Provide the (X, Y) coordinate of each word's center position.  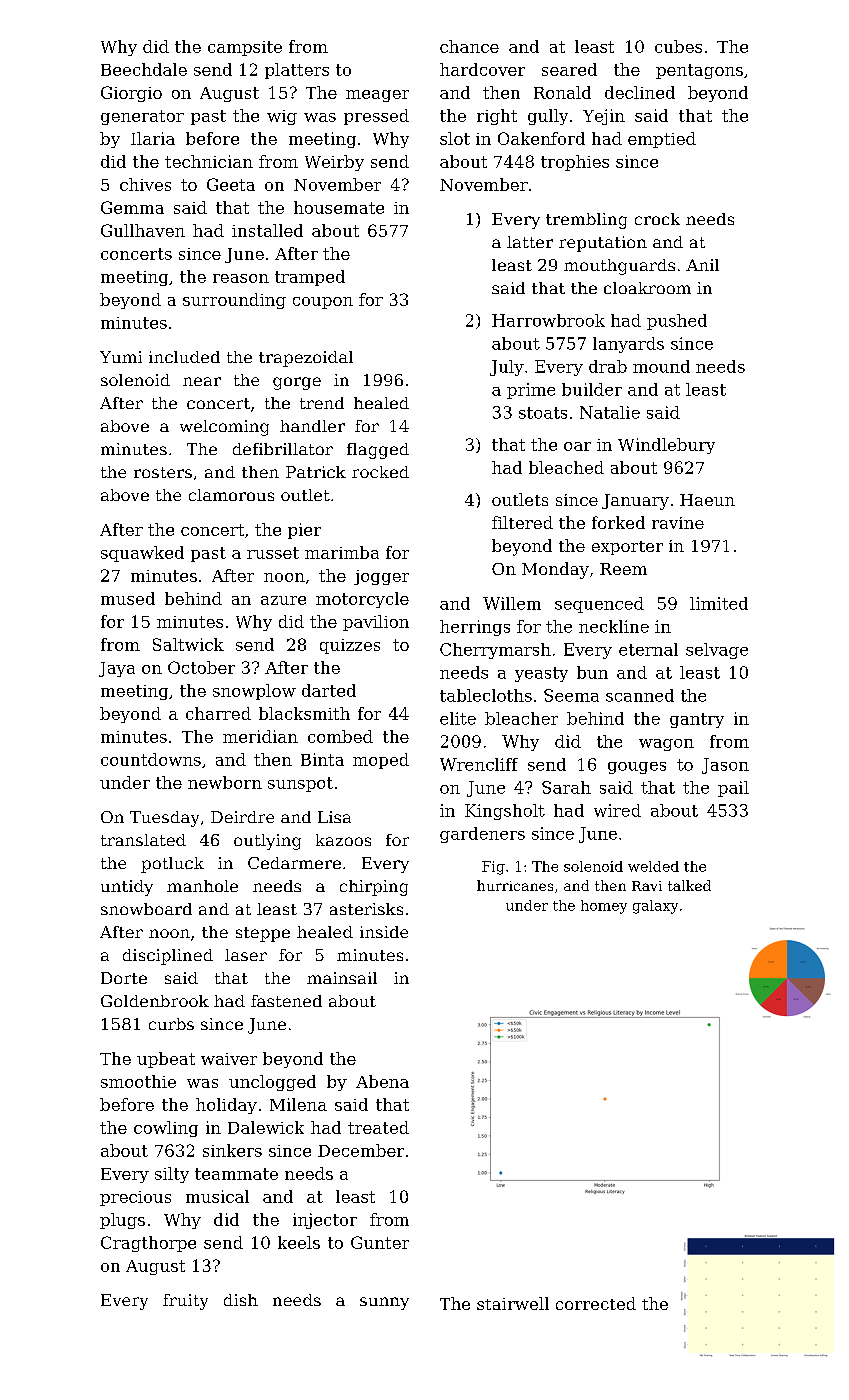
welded (653, 866)
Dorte (124, 978)
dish (241, 1300)
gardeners (482, 835)
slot (455, 138)
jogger (381, 577)
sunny (384, 1303)
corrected (596, 1303)
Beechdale (144, 69)
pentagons (699, 71)
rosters (163, 472)
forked (618, 522)
